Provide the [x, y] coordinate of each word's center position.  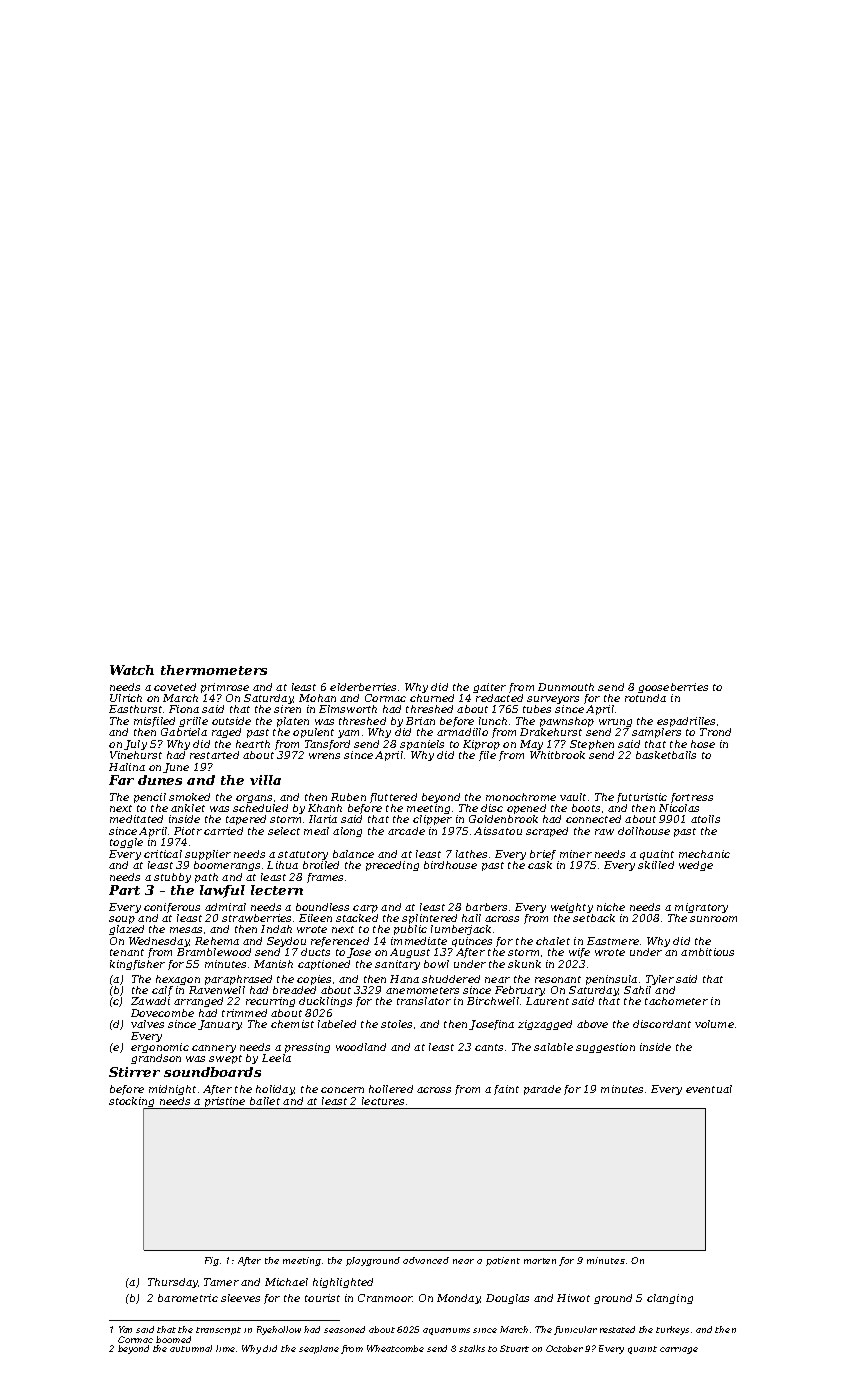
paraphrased [238, 980]
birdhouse [450, 865]
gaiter [489, 688]
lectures [383, 1101]
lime [225, 1348]
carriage [679, 1350]
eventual [709, 1089]
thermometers [214, 670]
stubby [172, 878]
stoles [396, 1024]
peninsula [611, 980]
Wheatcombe [395, 1348]
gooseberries [673, 688]
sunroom [713, 919]
